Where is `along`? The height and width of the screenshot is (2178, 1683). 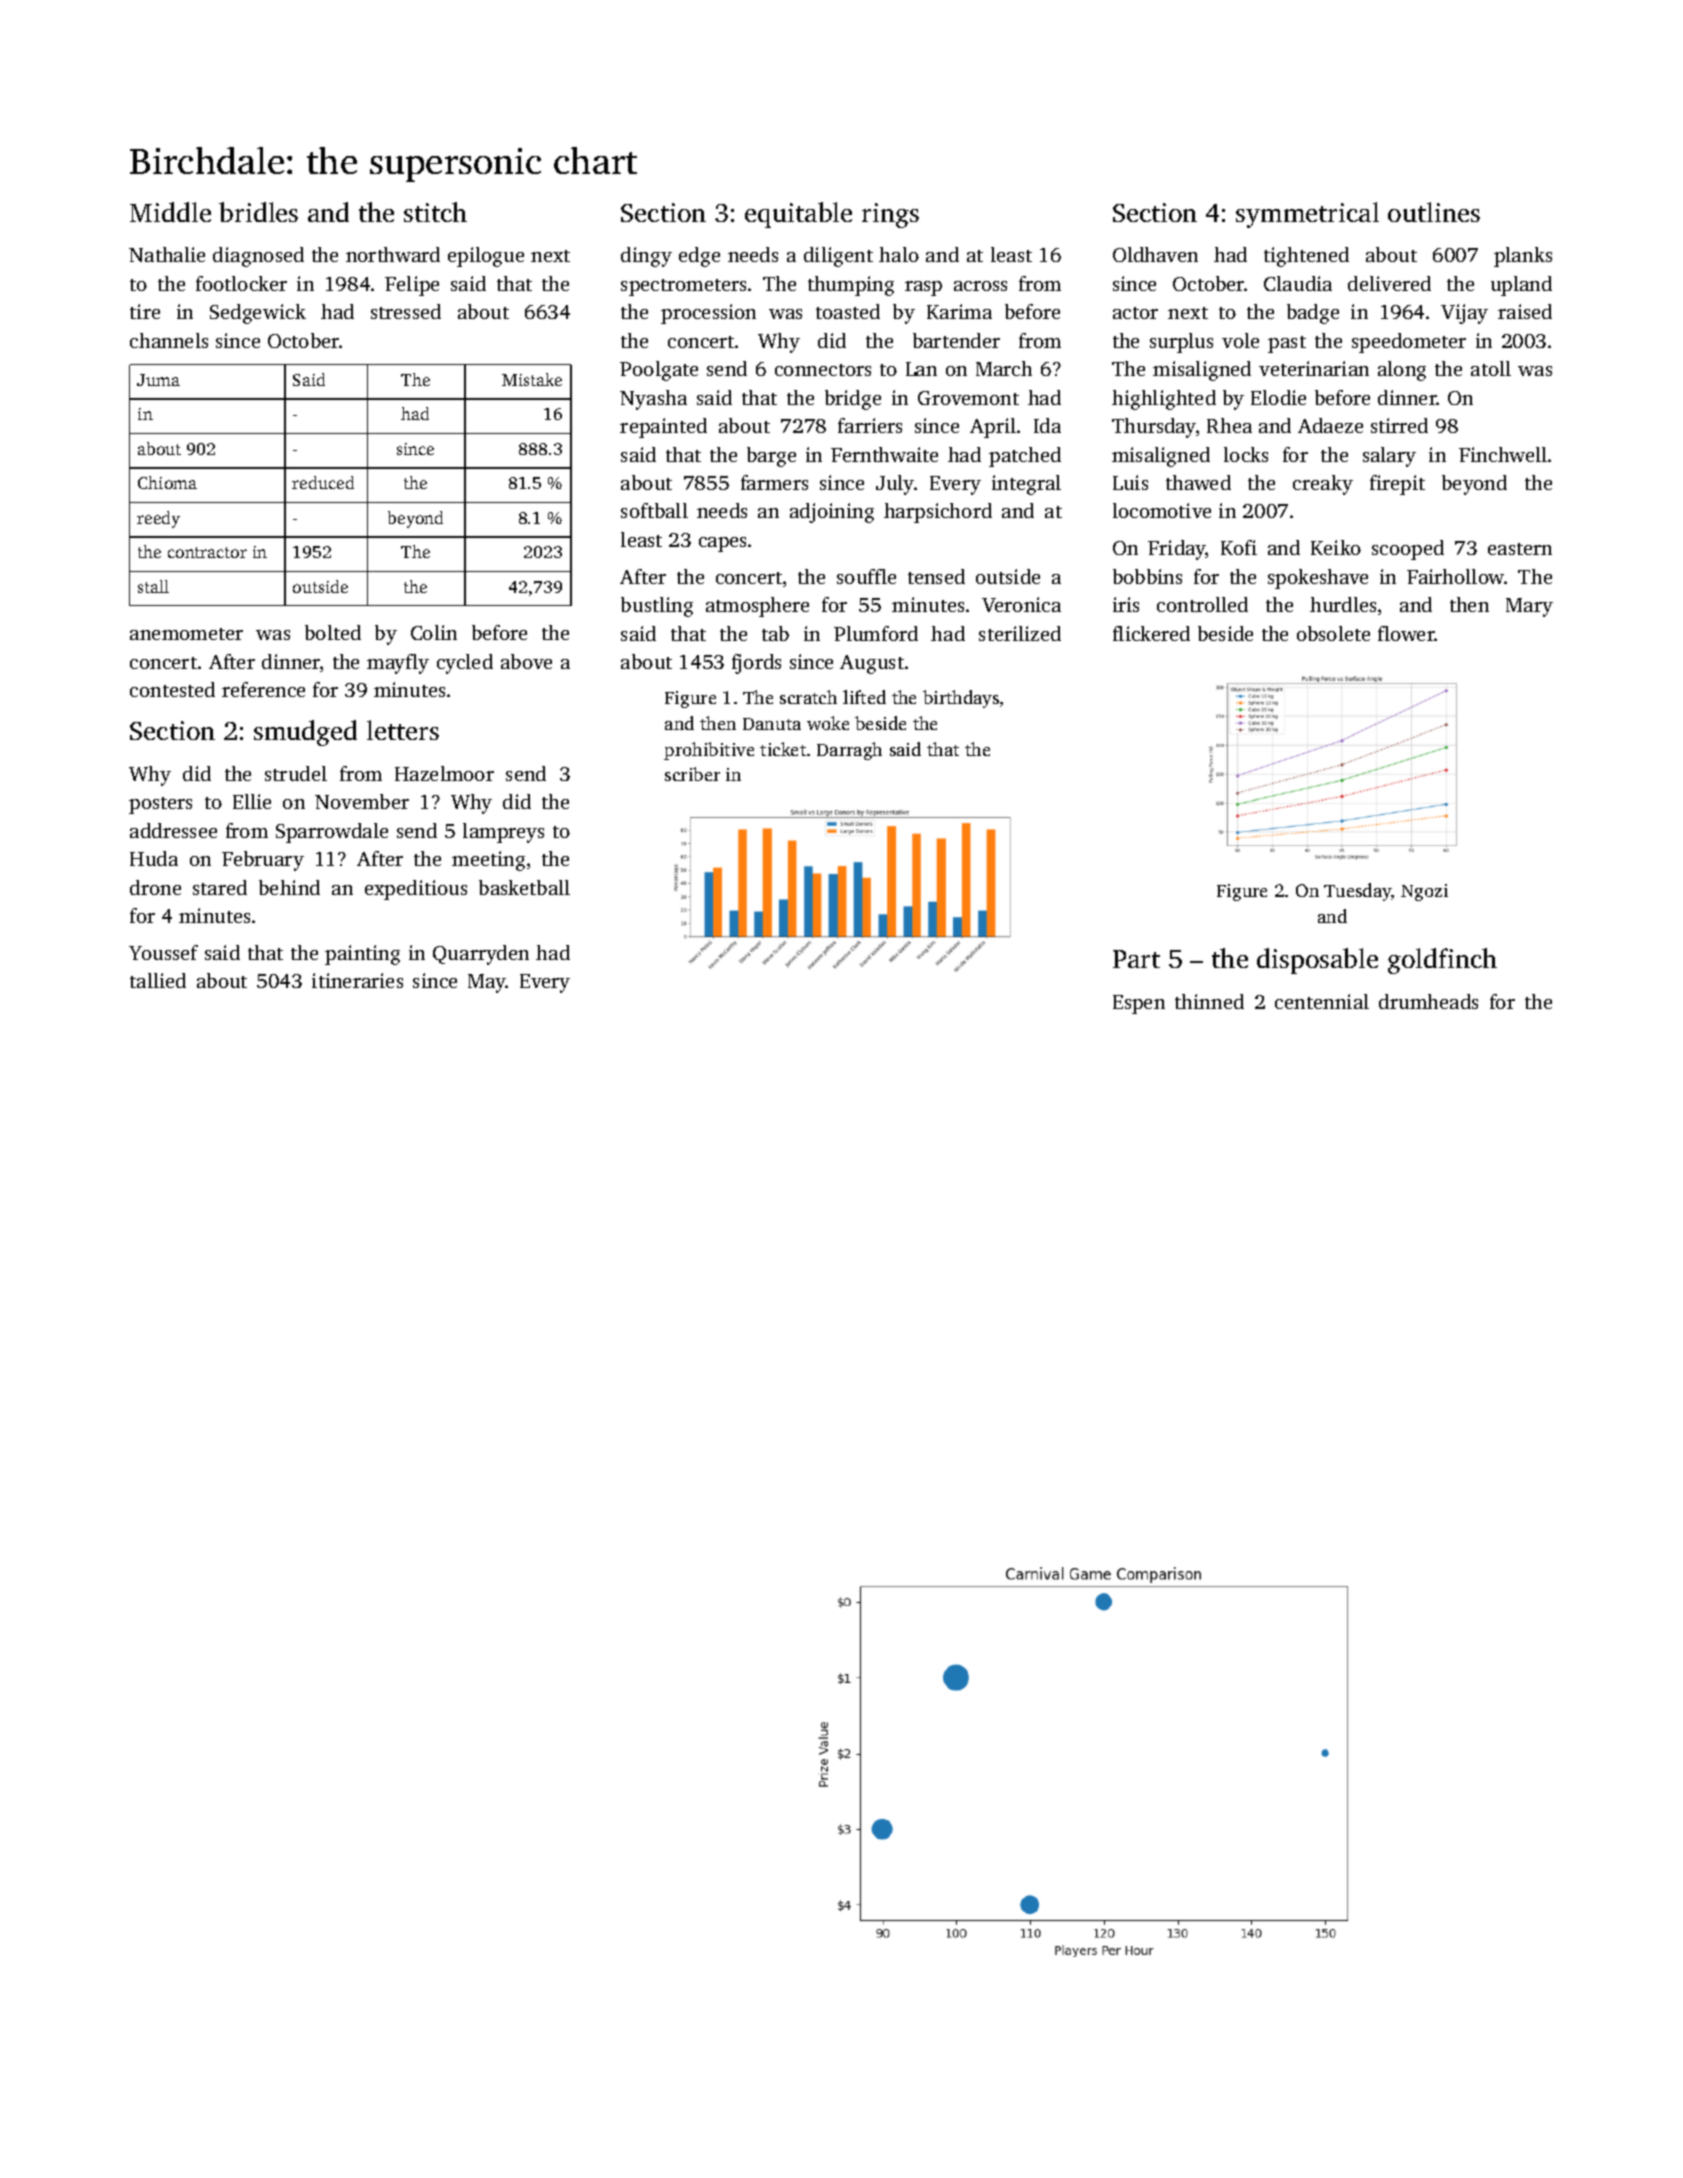 along is located at coordinates (1402, 371).
